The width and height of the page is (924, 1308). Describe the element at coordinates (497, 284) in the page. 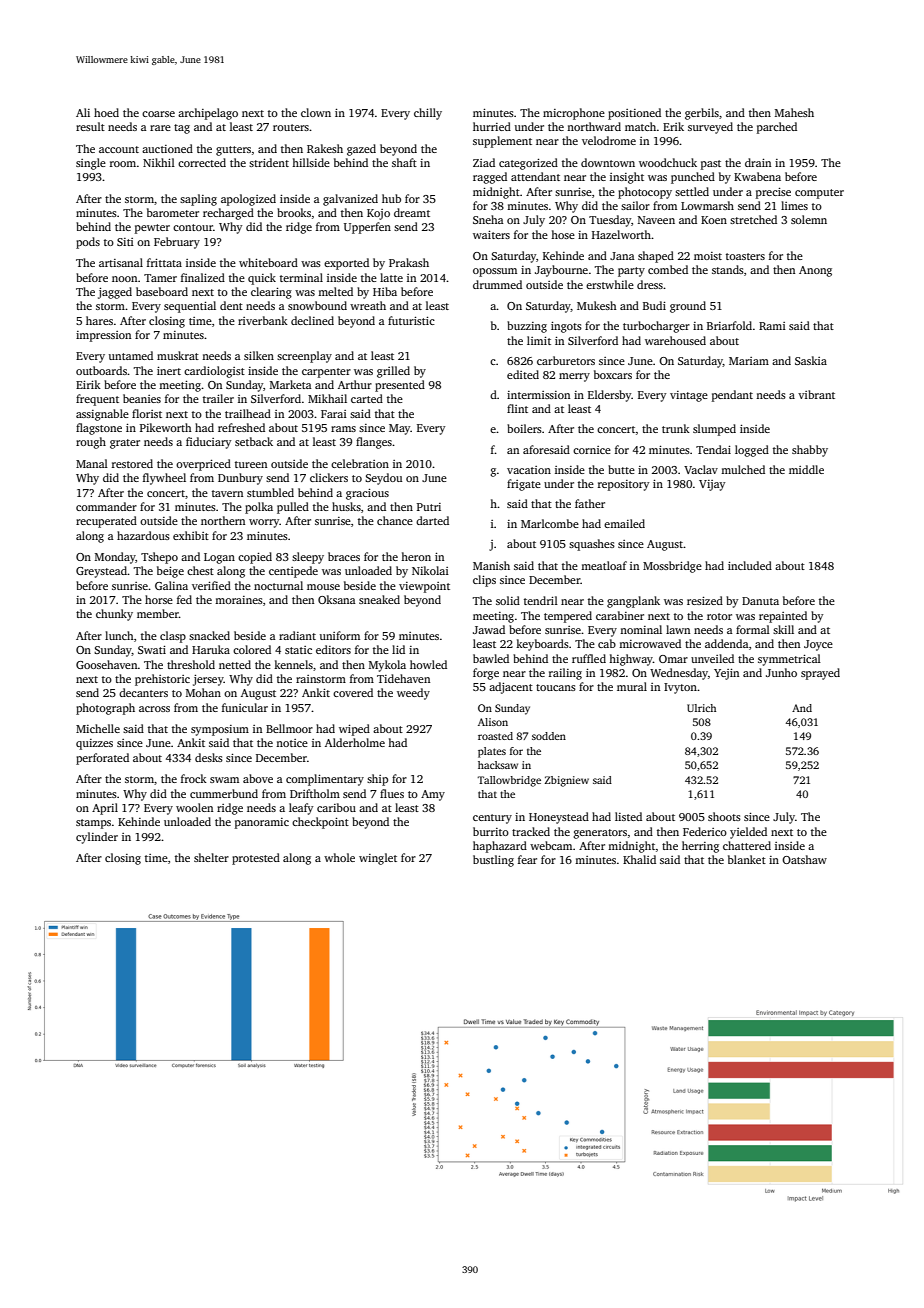

I see `drummed` at that location.
